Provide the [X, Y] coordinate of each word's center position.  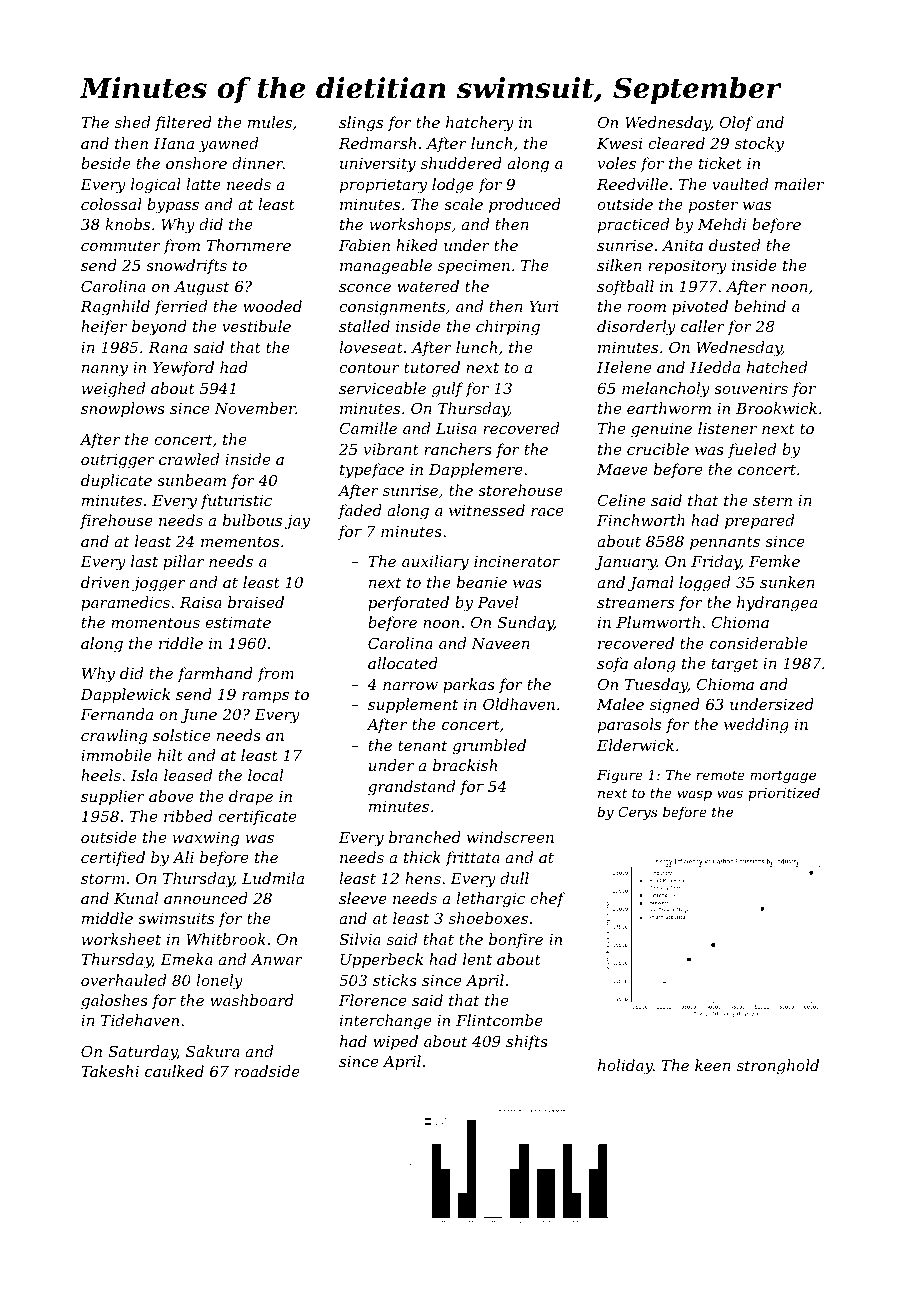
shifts [527, 1042]
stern [772, 500]
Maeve [622, 469]
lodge [453, 186]
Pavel [497, 602]
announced [206, 898]
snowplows [123, 409]
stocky [759, 145]
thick [422, 857]
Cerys [637, 813]
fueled [752, 450]
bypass [173, 206]
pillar [183, 562]
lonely [219, 982]
